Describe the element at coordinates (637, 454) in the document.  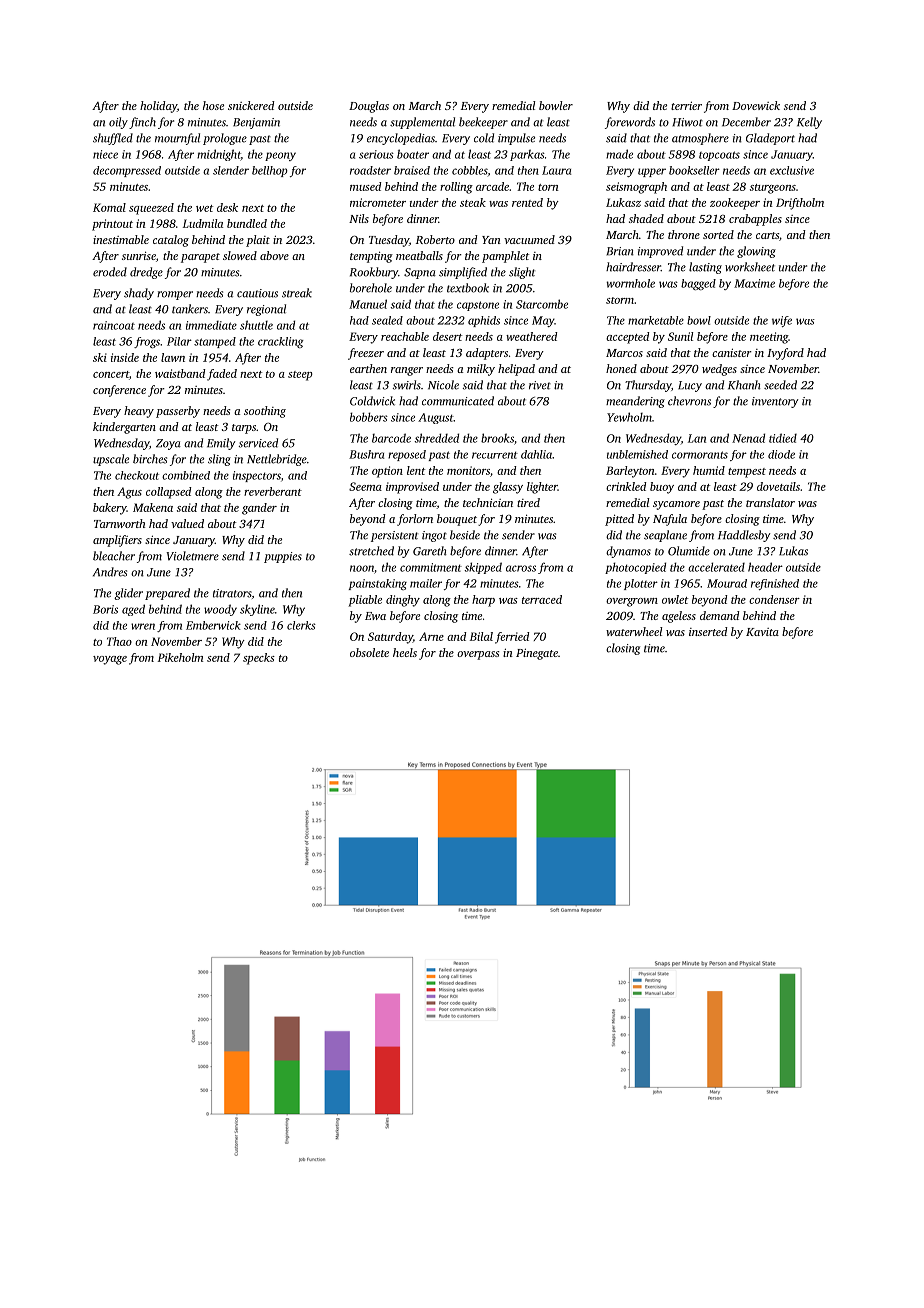
I see `unblemished` at that location.
